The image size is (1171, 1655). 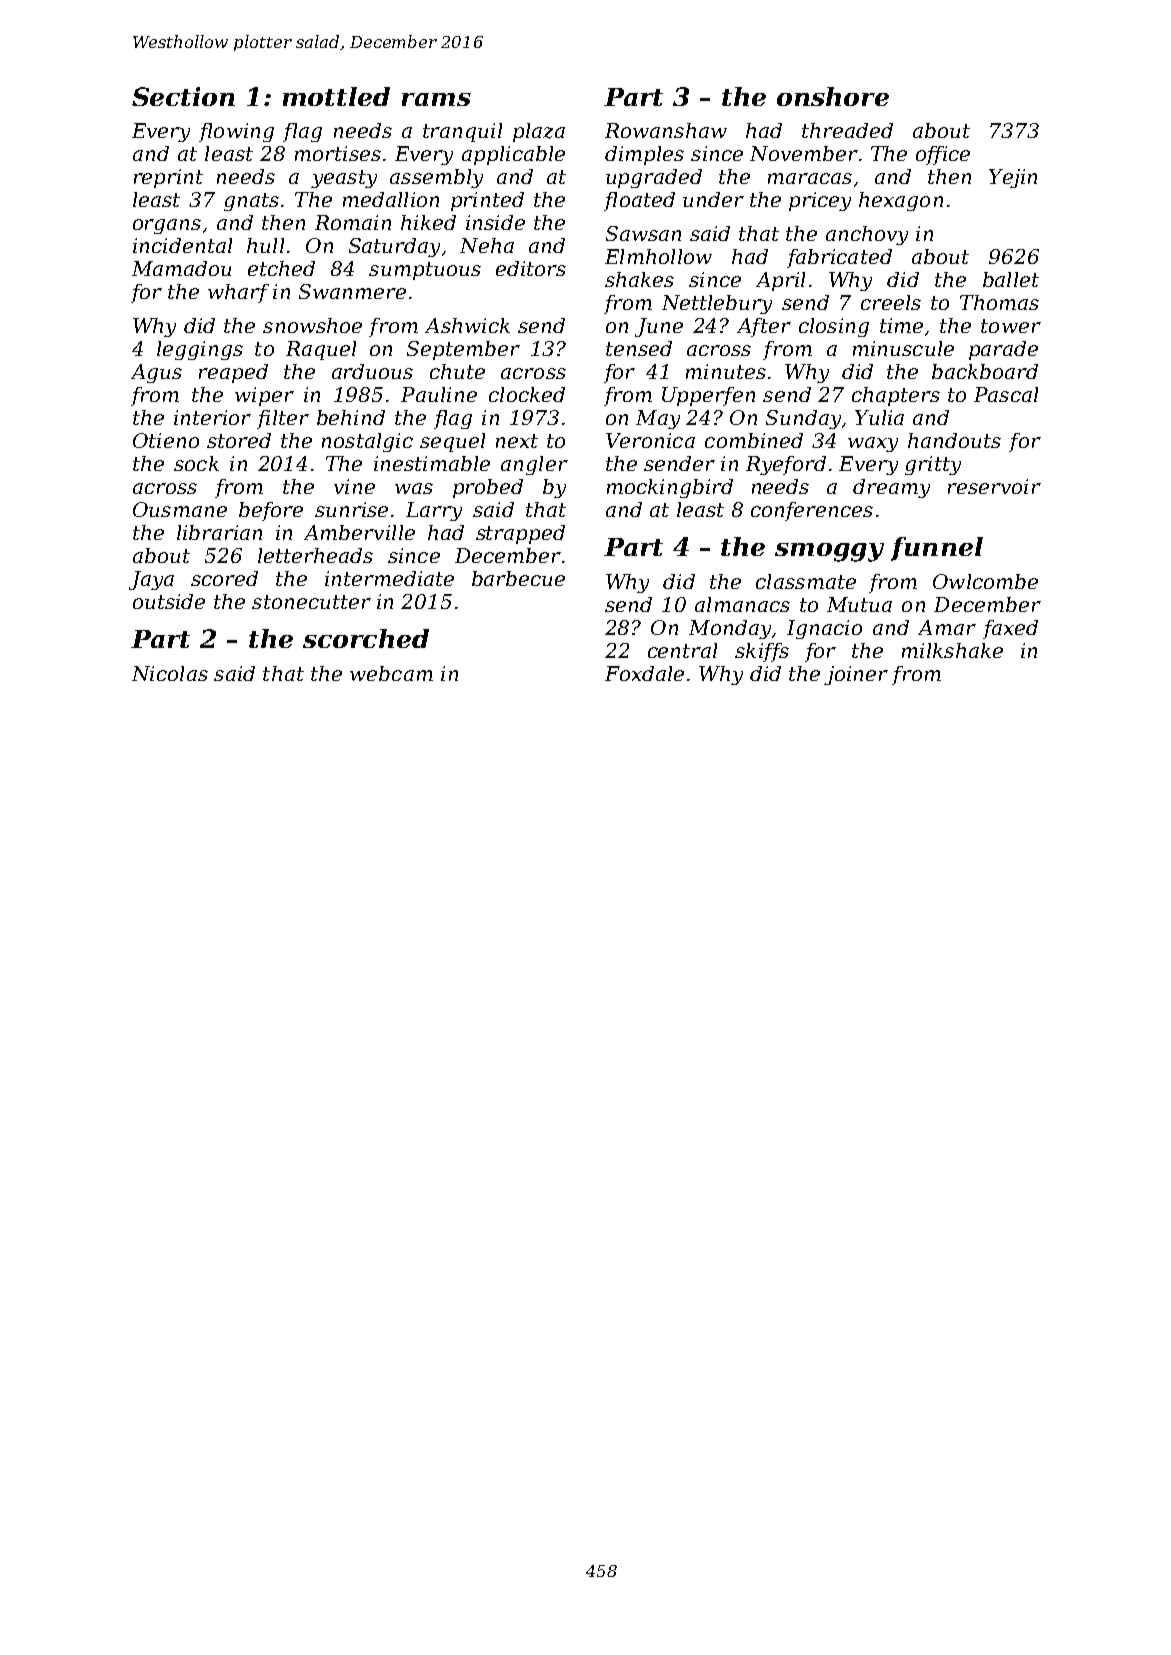 What do you see at coordinates (391, 673) in the screenshot?
I see `webcam` at bounding box center [391, 673].
